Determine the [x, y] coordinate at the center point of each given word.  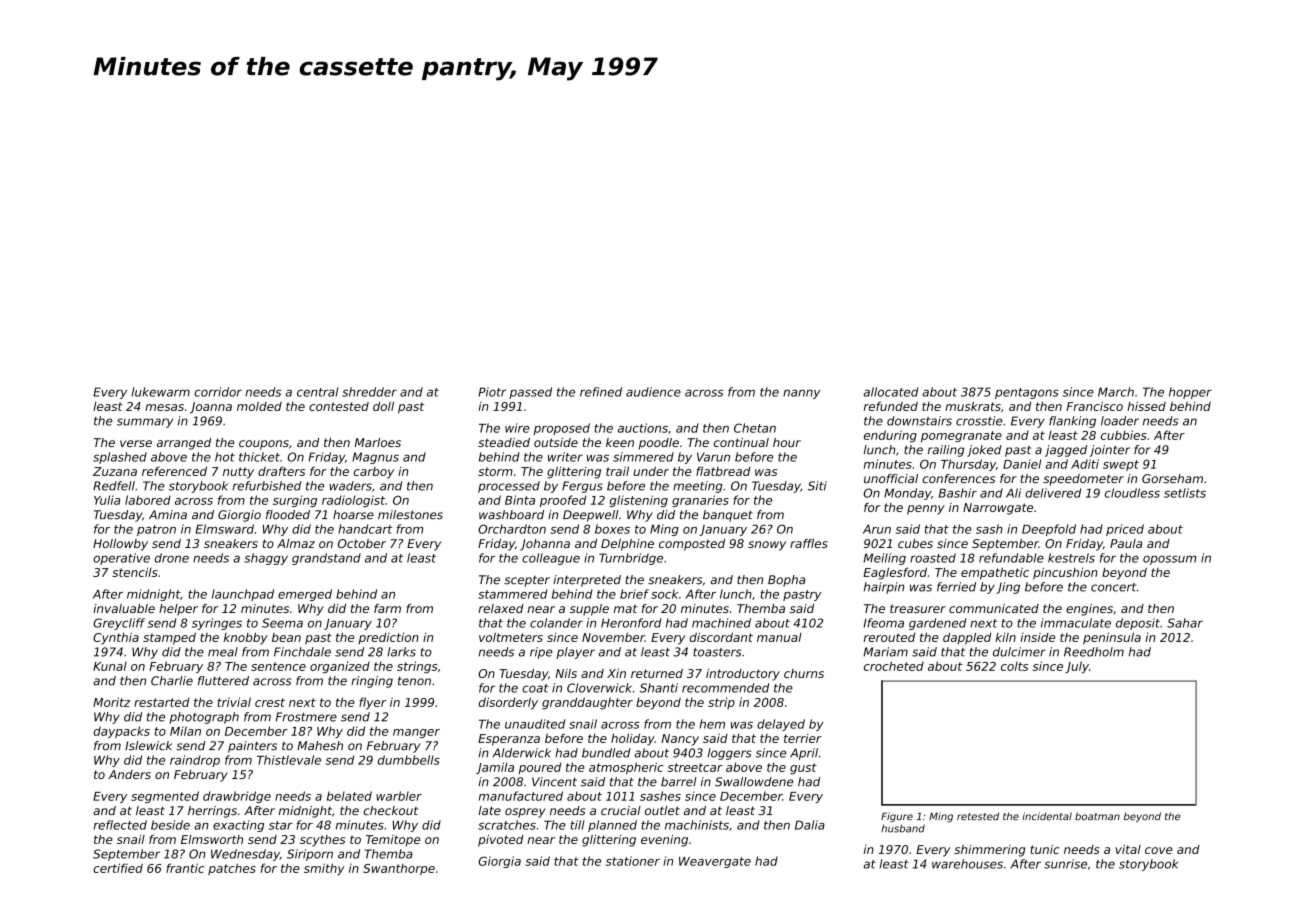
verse [136, 443]
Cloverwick [599, 688]
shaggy [266, 559]
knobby [246, 638]
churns [804, 673]
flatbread [723, 471]
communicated [994, 608]
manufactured [521, 796]
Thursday [968, 465]
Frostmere [306, 717]
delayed [781, 725]
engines [1089, 610]
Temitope [393, 841]
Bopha [787, 581]
